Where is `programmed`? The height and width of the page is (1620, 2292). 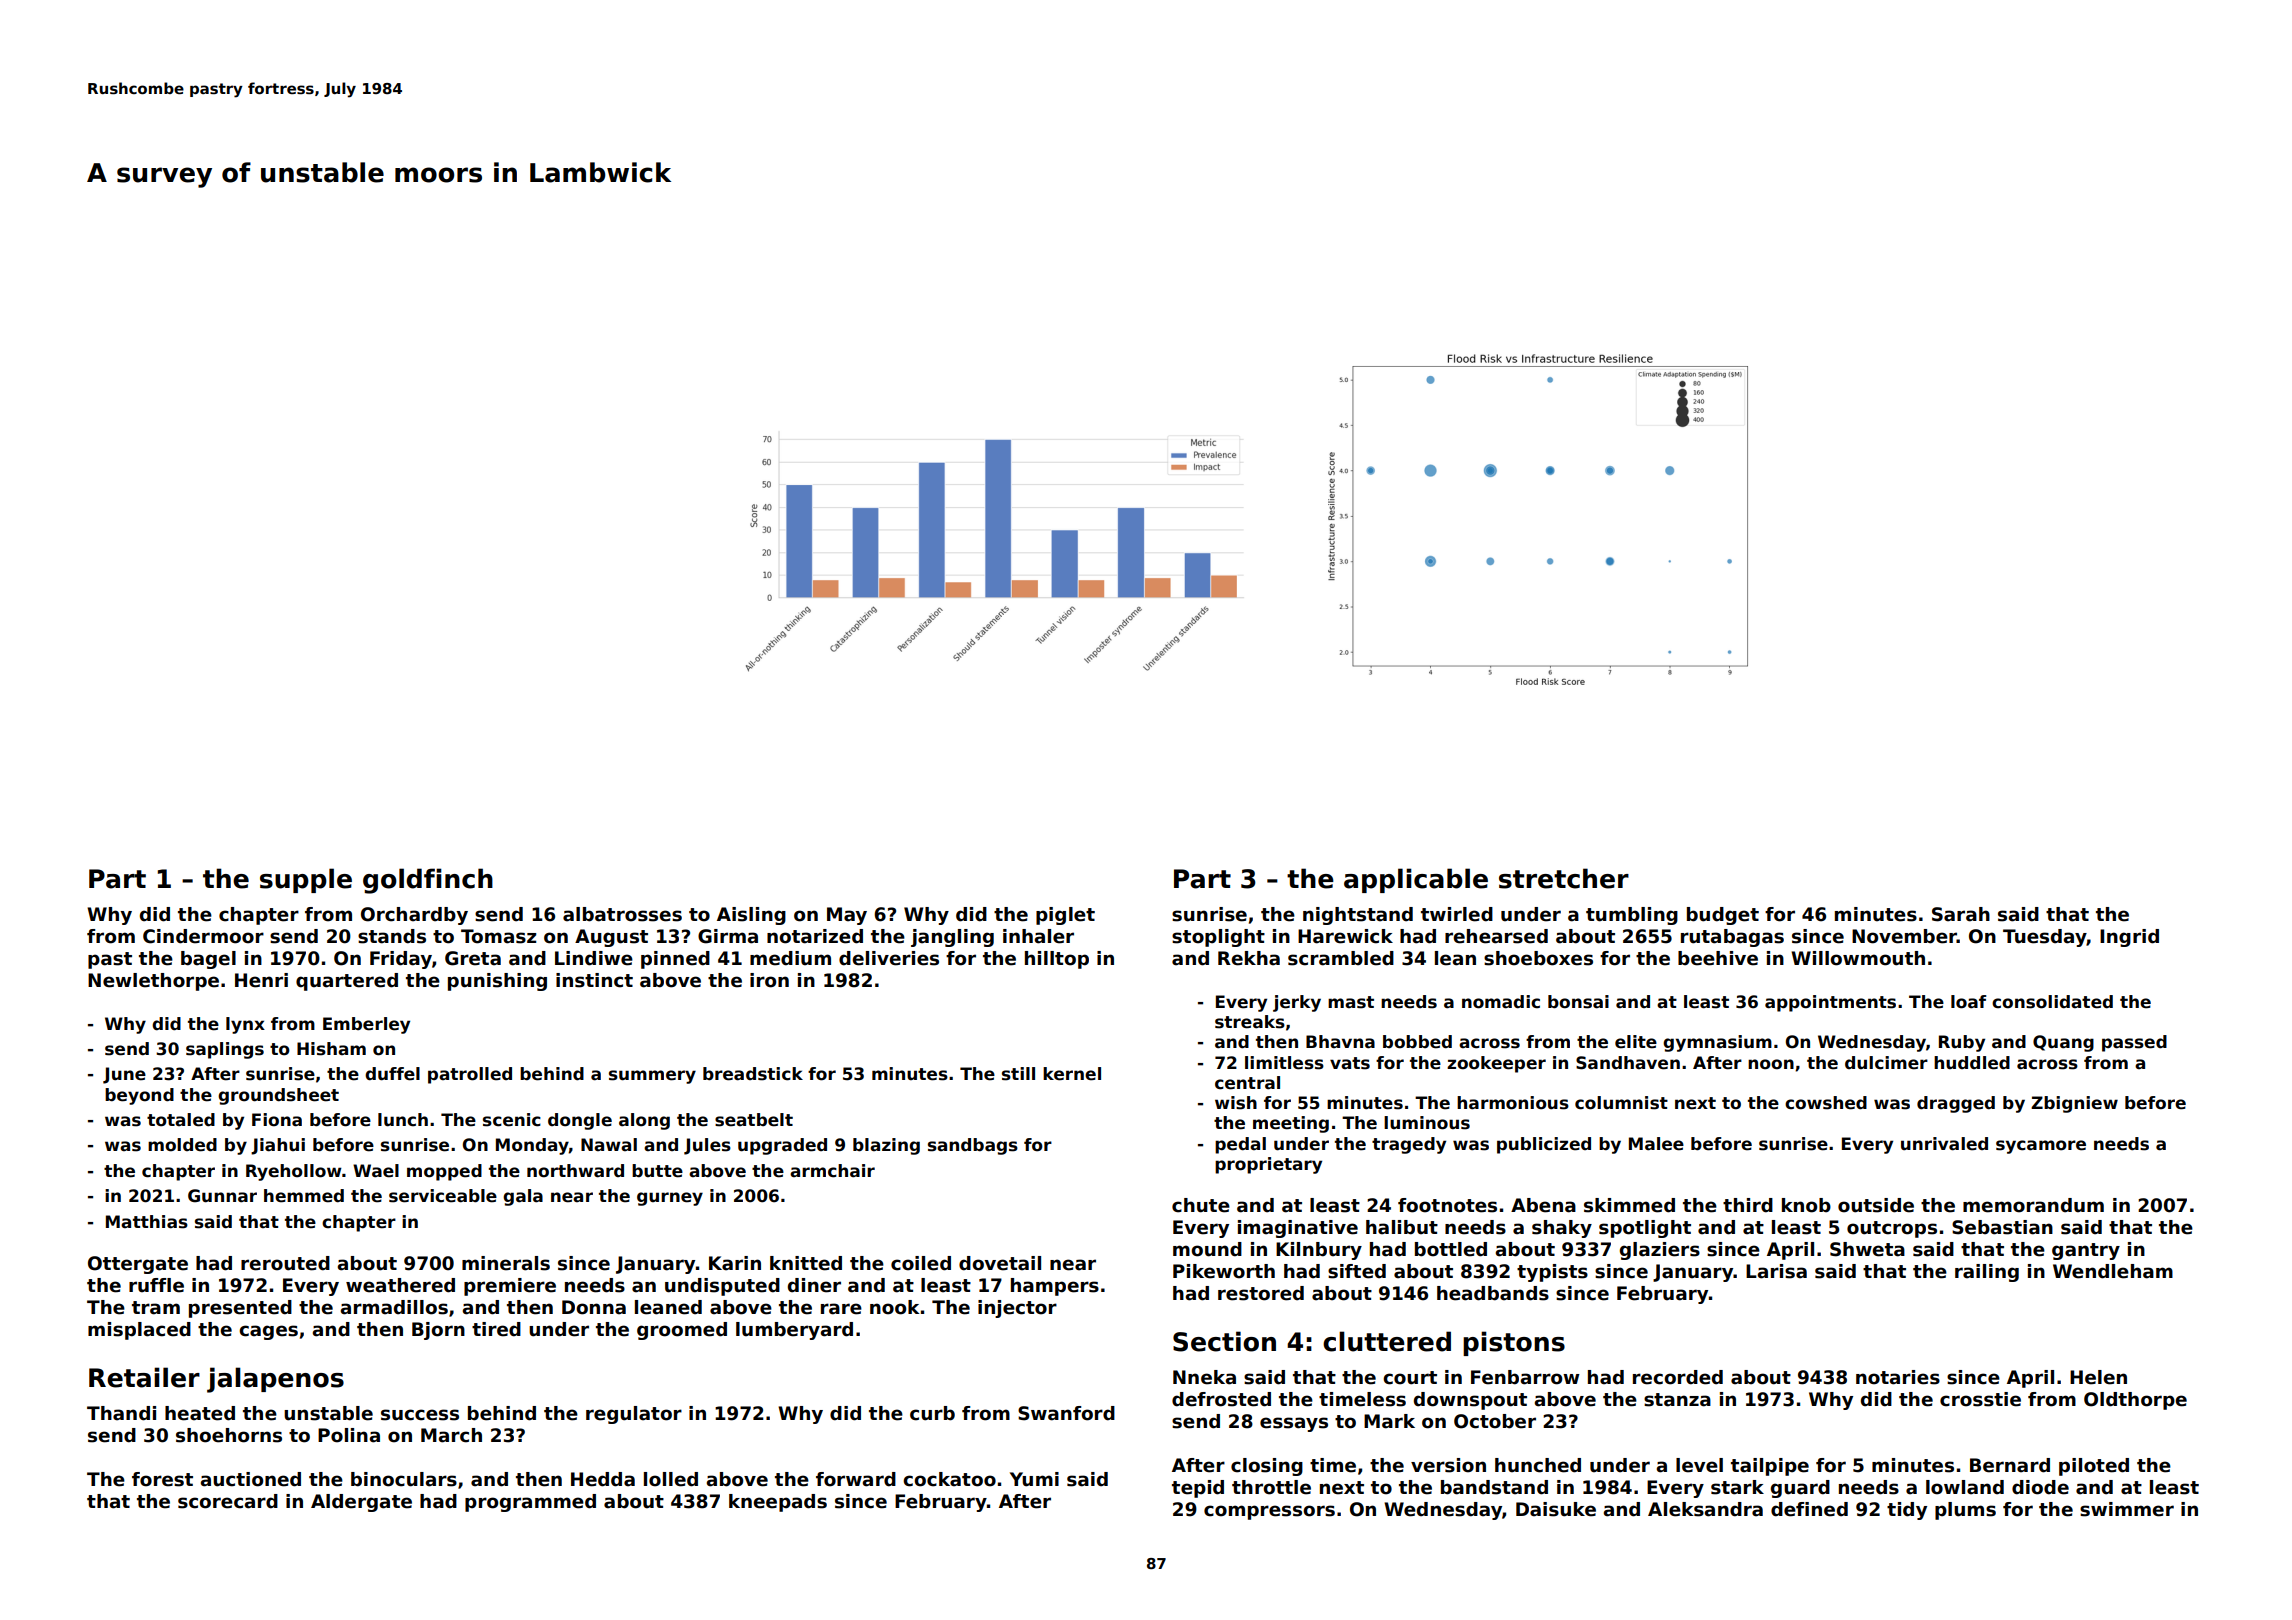 programmed is located at coordinates (530, 1503).
